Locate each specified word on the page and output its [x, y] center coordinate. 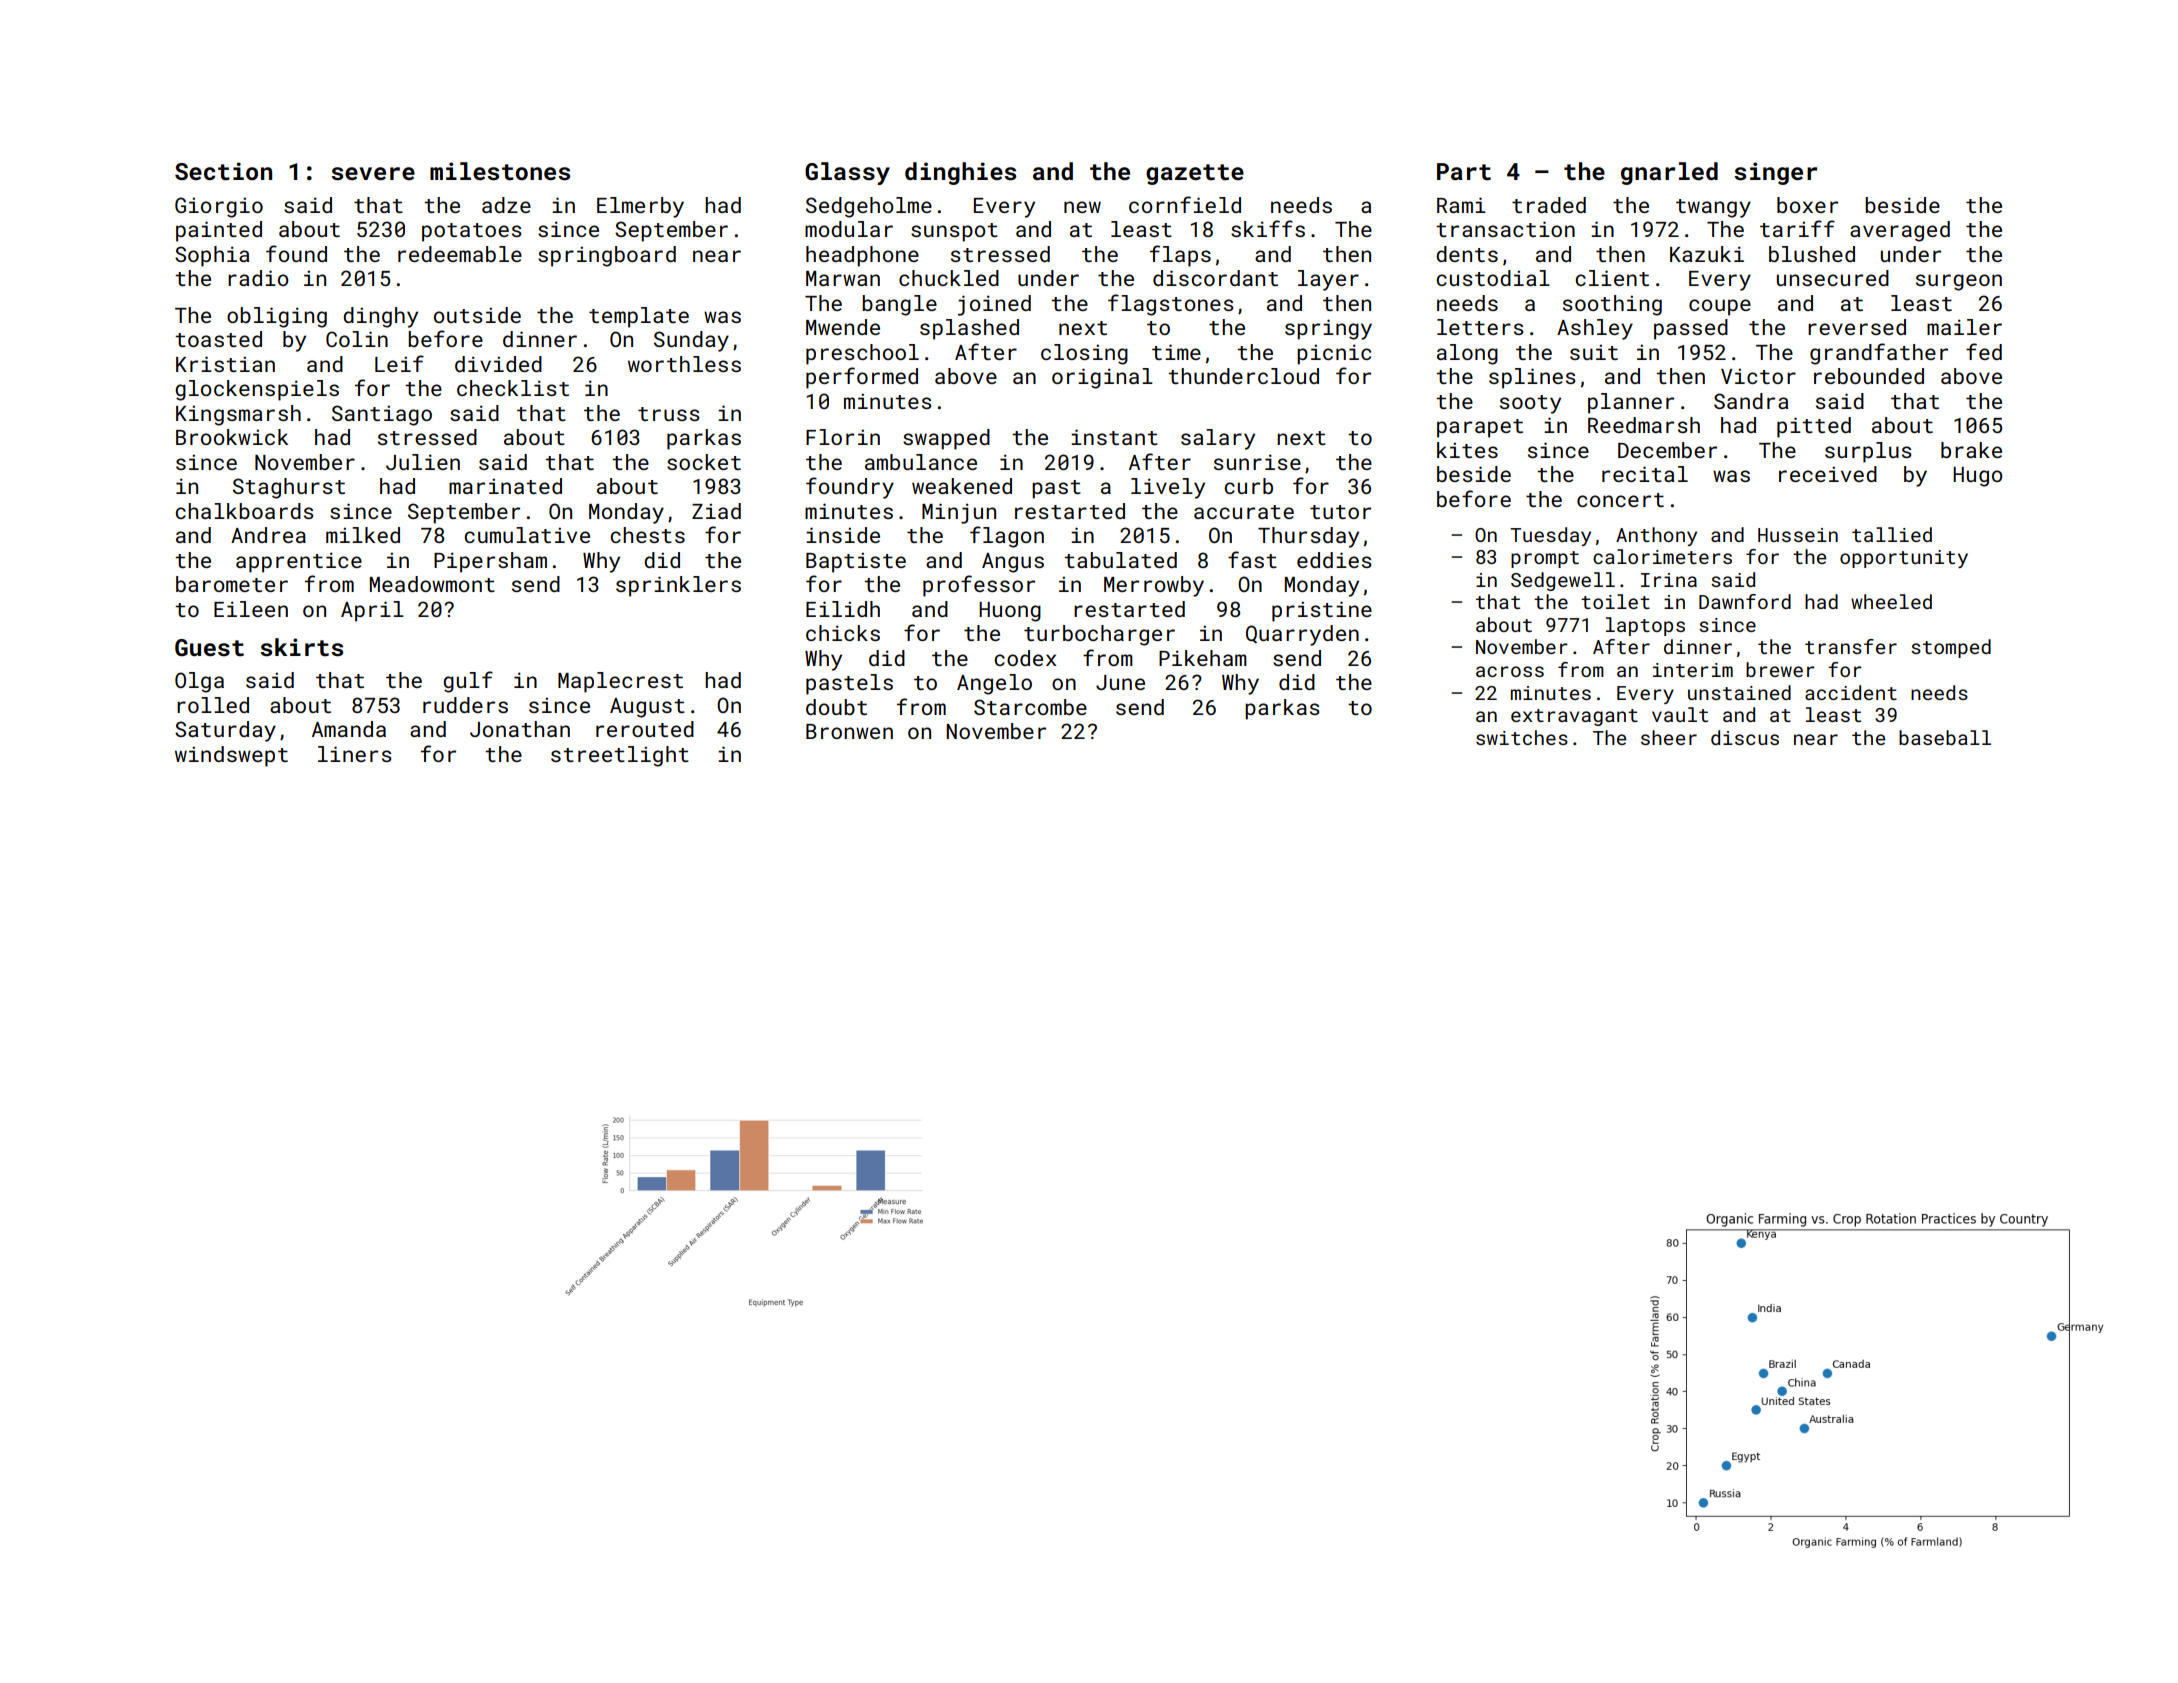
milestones [500, 171]
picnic [1334, 354]
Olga [199, 682]
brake [1971, 450]
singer [1775, 173]
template [639, 317]
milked [363, 535]
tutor [1340, 512]
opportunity [1904, 559]
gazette [1195, 174]
